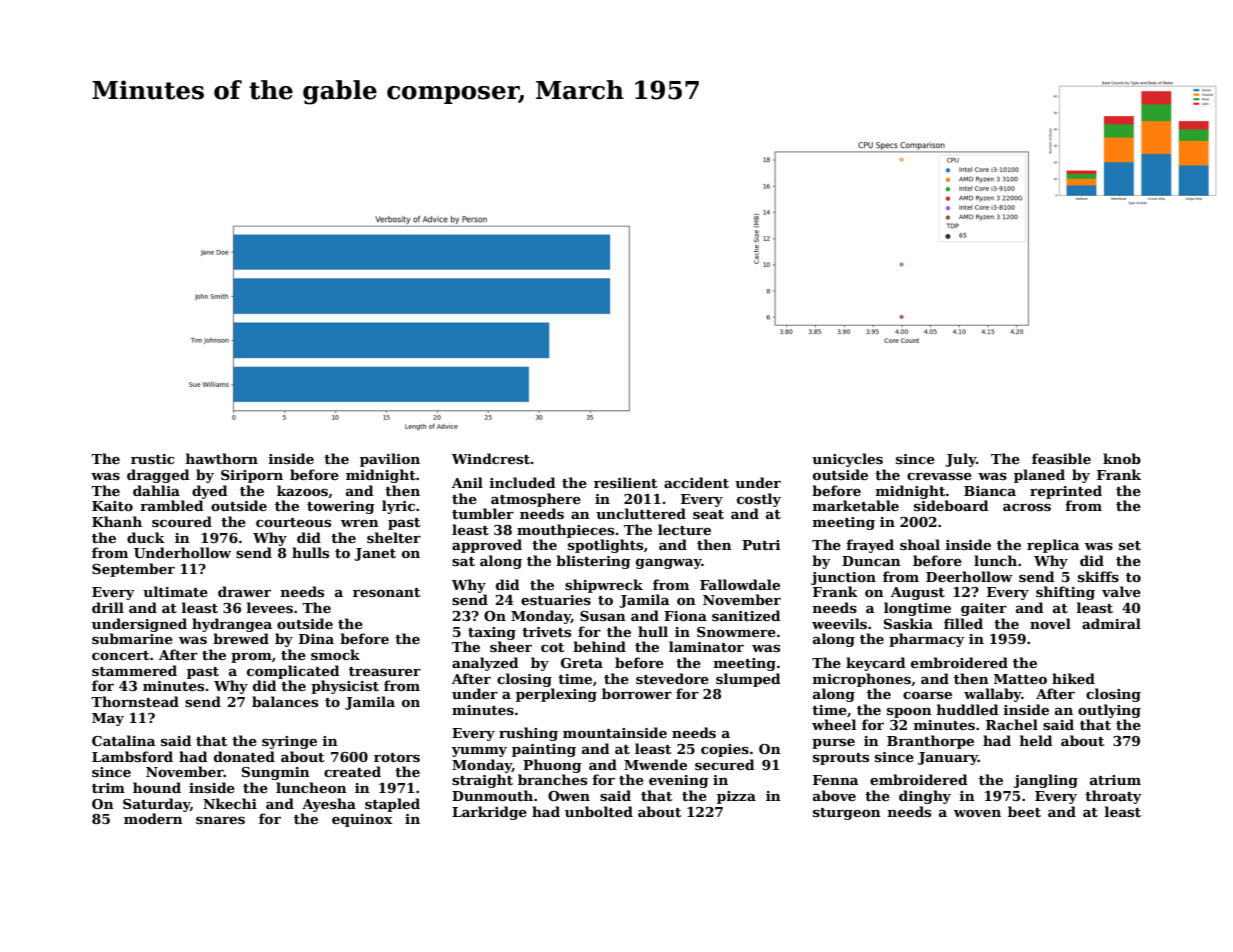 The height and width of the document is (952, 1233). What do you see at coordinates (222, 458) in the document?
I see `hawthorn` at bounding box center [222, 458].
